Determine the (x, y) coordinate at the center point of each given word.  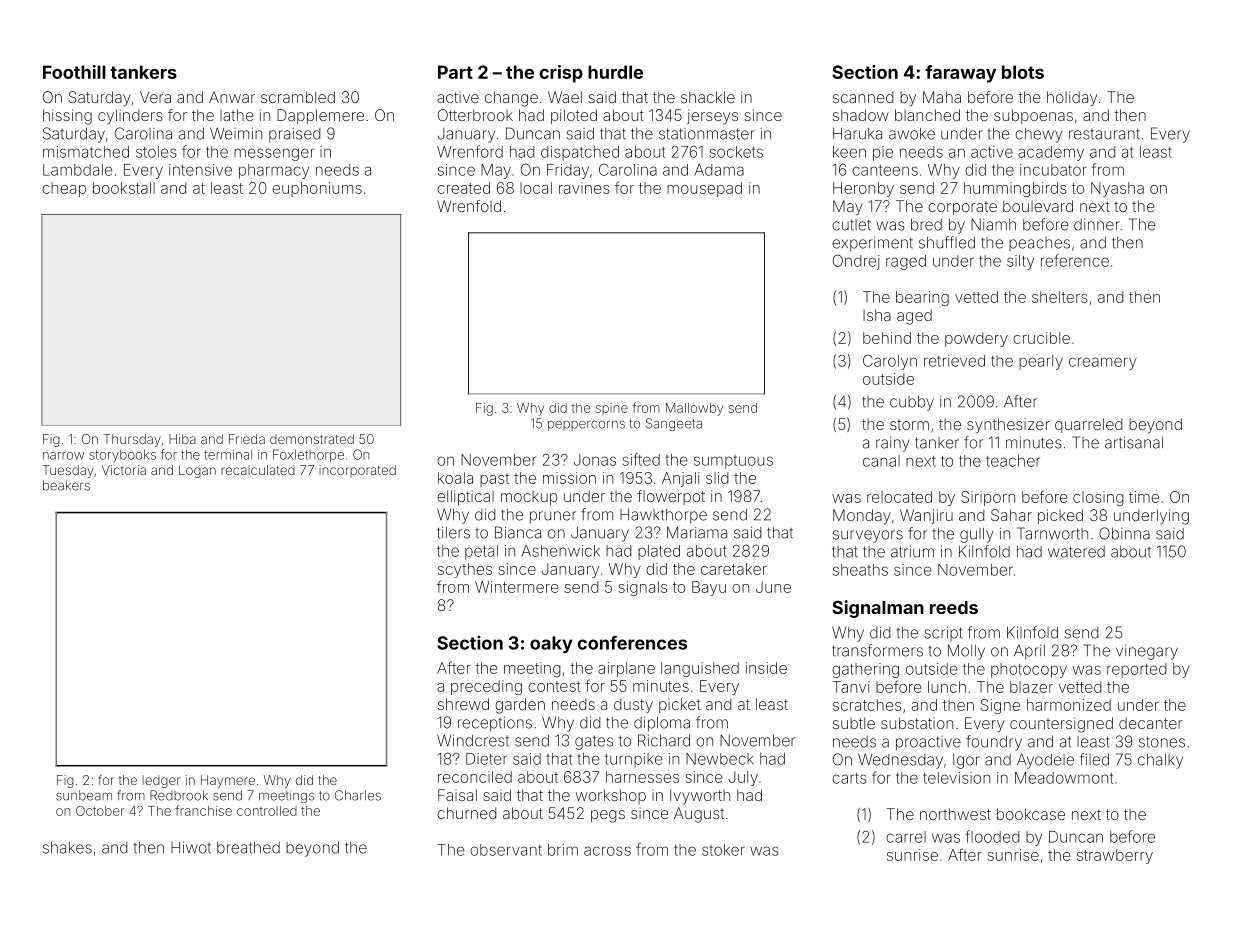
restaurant (1104, 134)
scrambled (298, 97)
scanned (863, 97)
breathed (248, 848)
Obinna (1124, 533)
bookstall (124, 188)
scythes (465, 570)
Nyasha (1117, 189)
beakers (66, 485)
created (463, 188)
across (607, 851)
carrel (906, 837)
